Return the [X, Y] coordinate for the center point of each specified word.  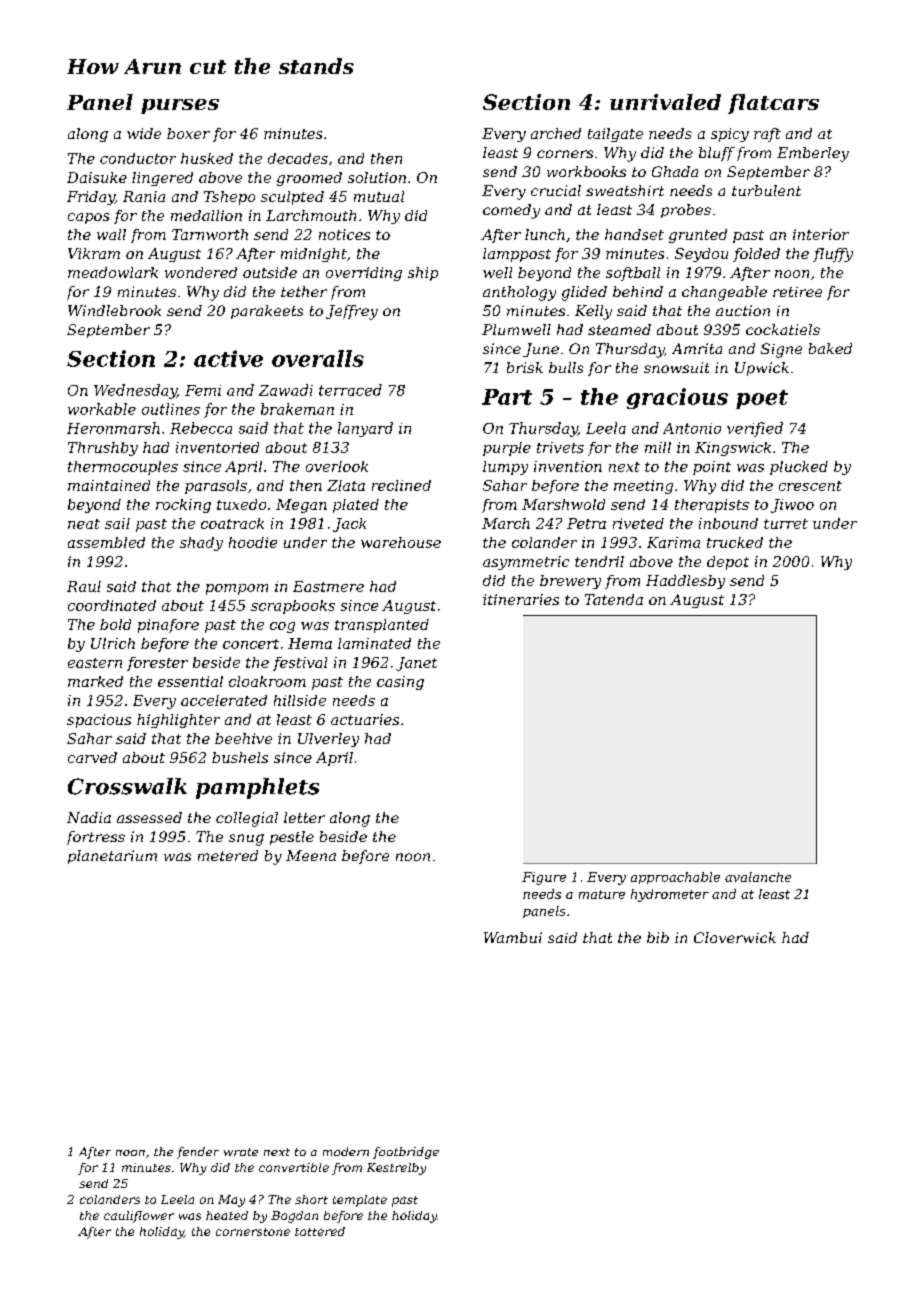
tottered [320, 1231]
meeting [643, 487]
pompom [237, 589]
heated [227, 1215]
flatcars [773, 104]
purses [180, 106]
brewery [570, 582]
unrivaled [665, 102]
